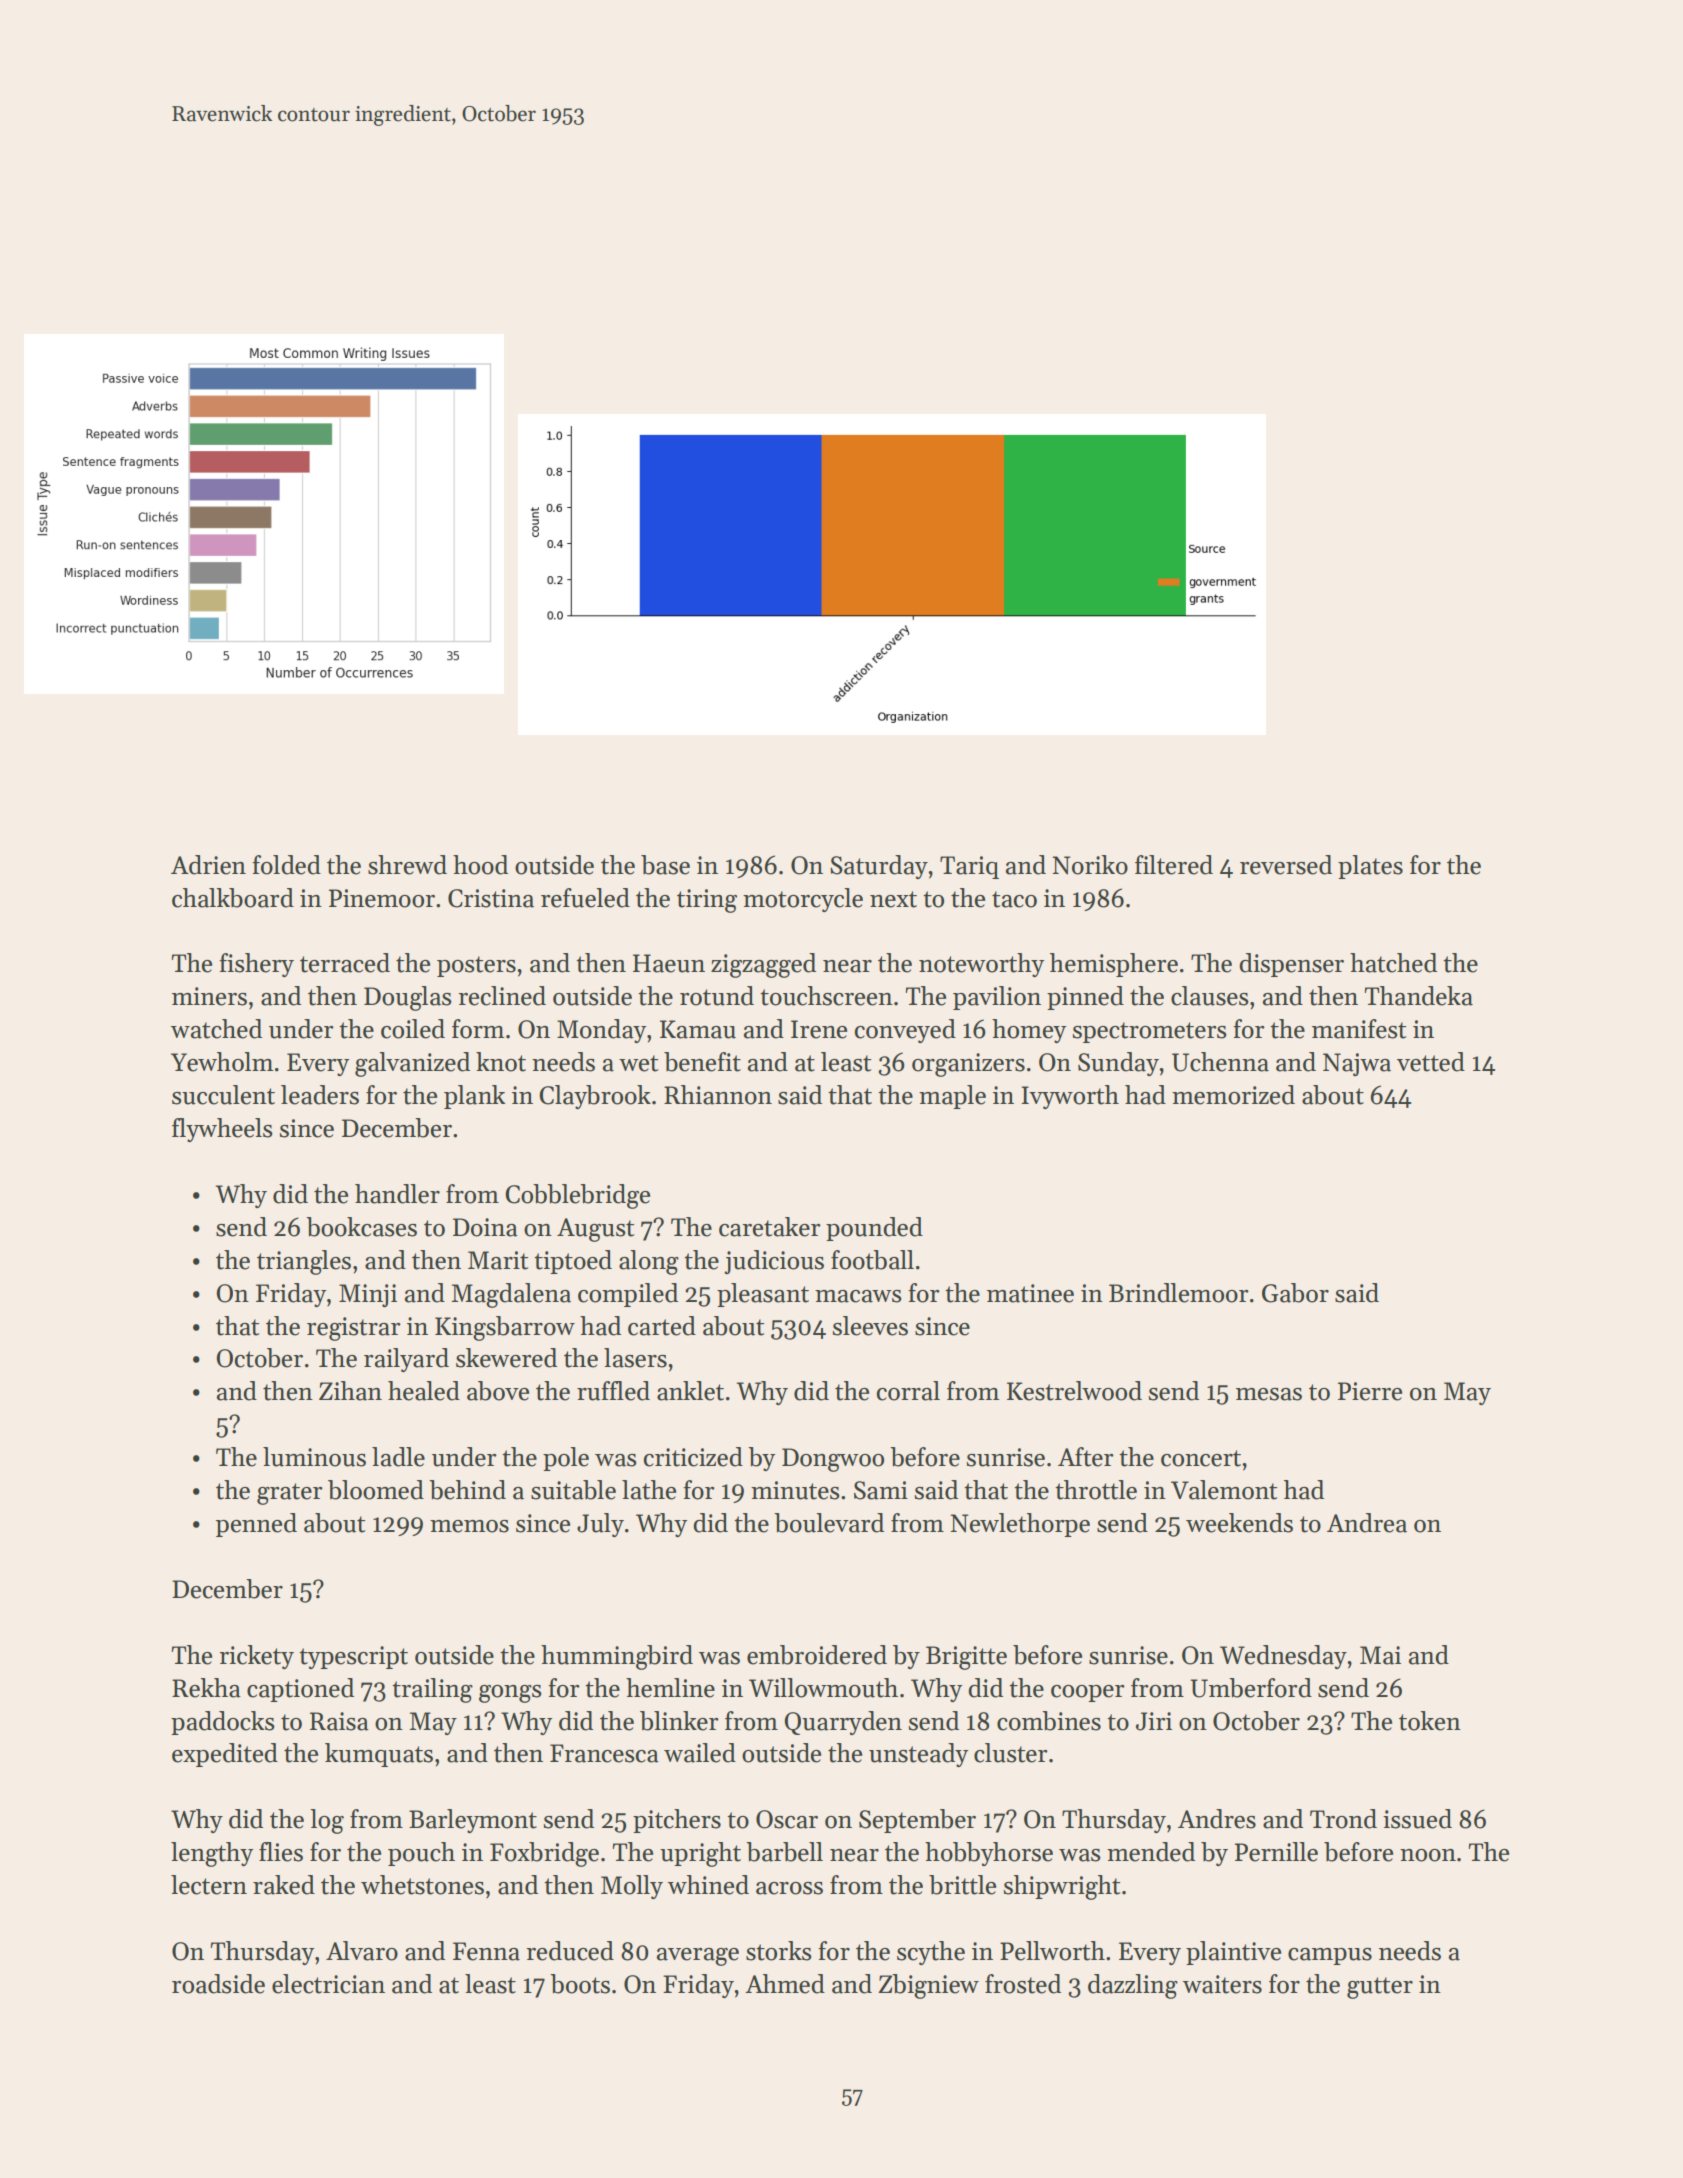  Describe the element at coordinates (1370, 1391) in the screenshot. I see `Pierre` at that location.
